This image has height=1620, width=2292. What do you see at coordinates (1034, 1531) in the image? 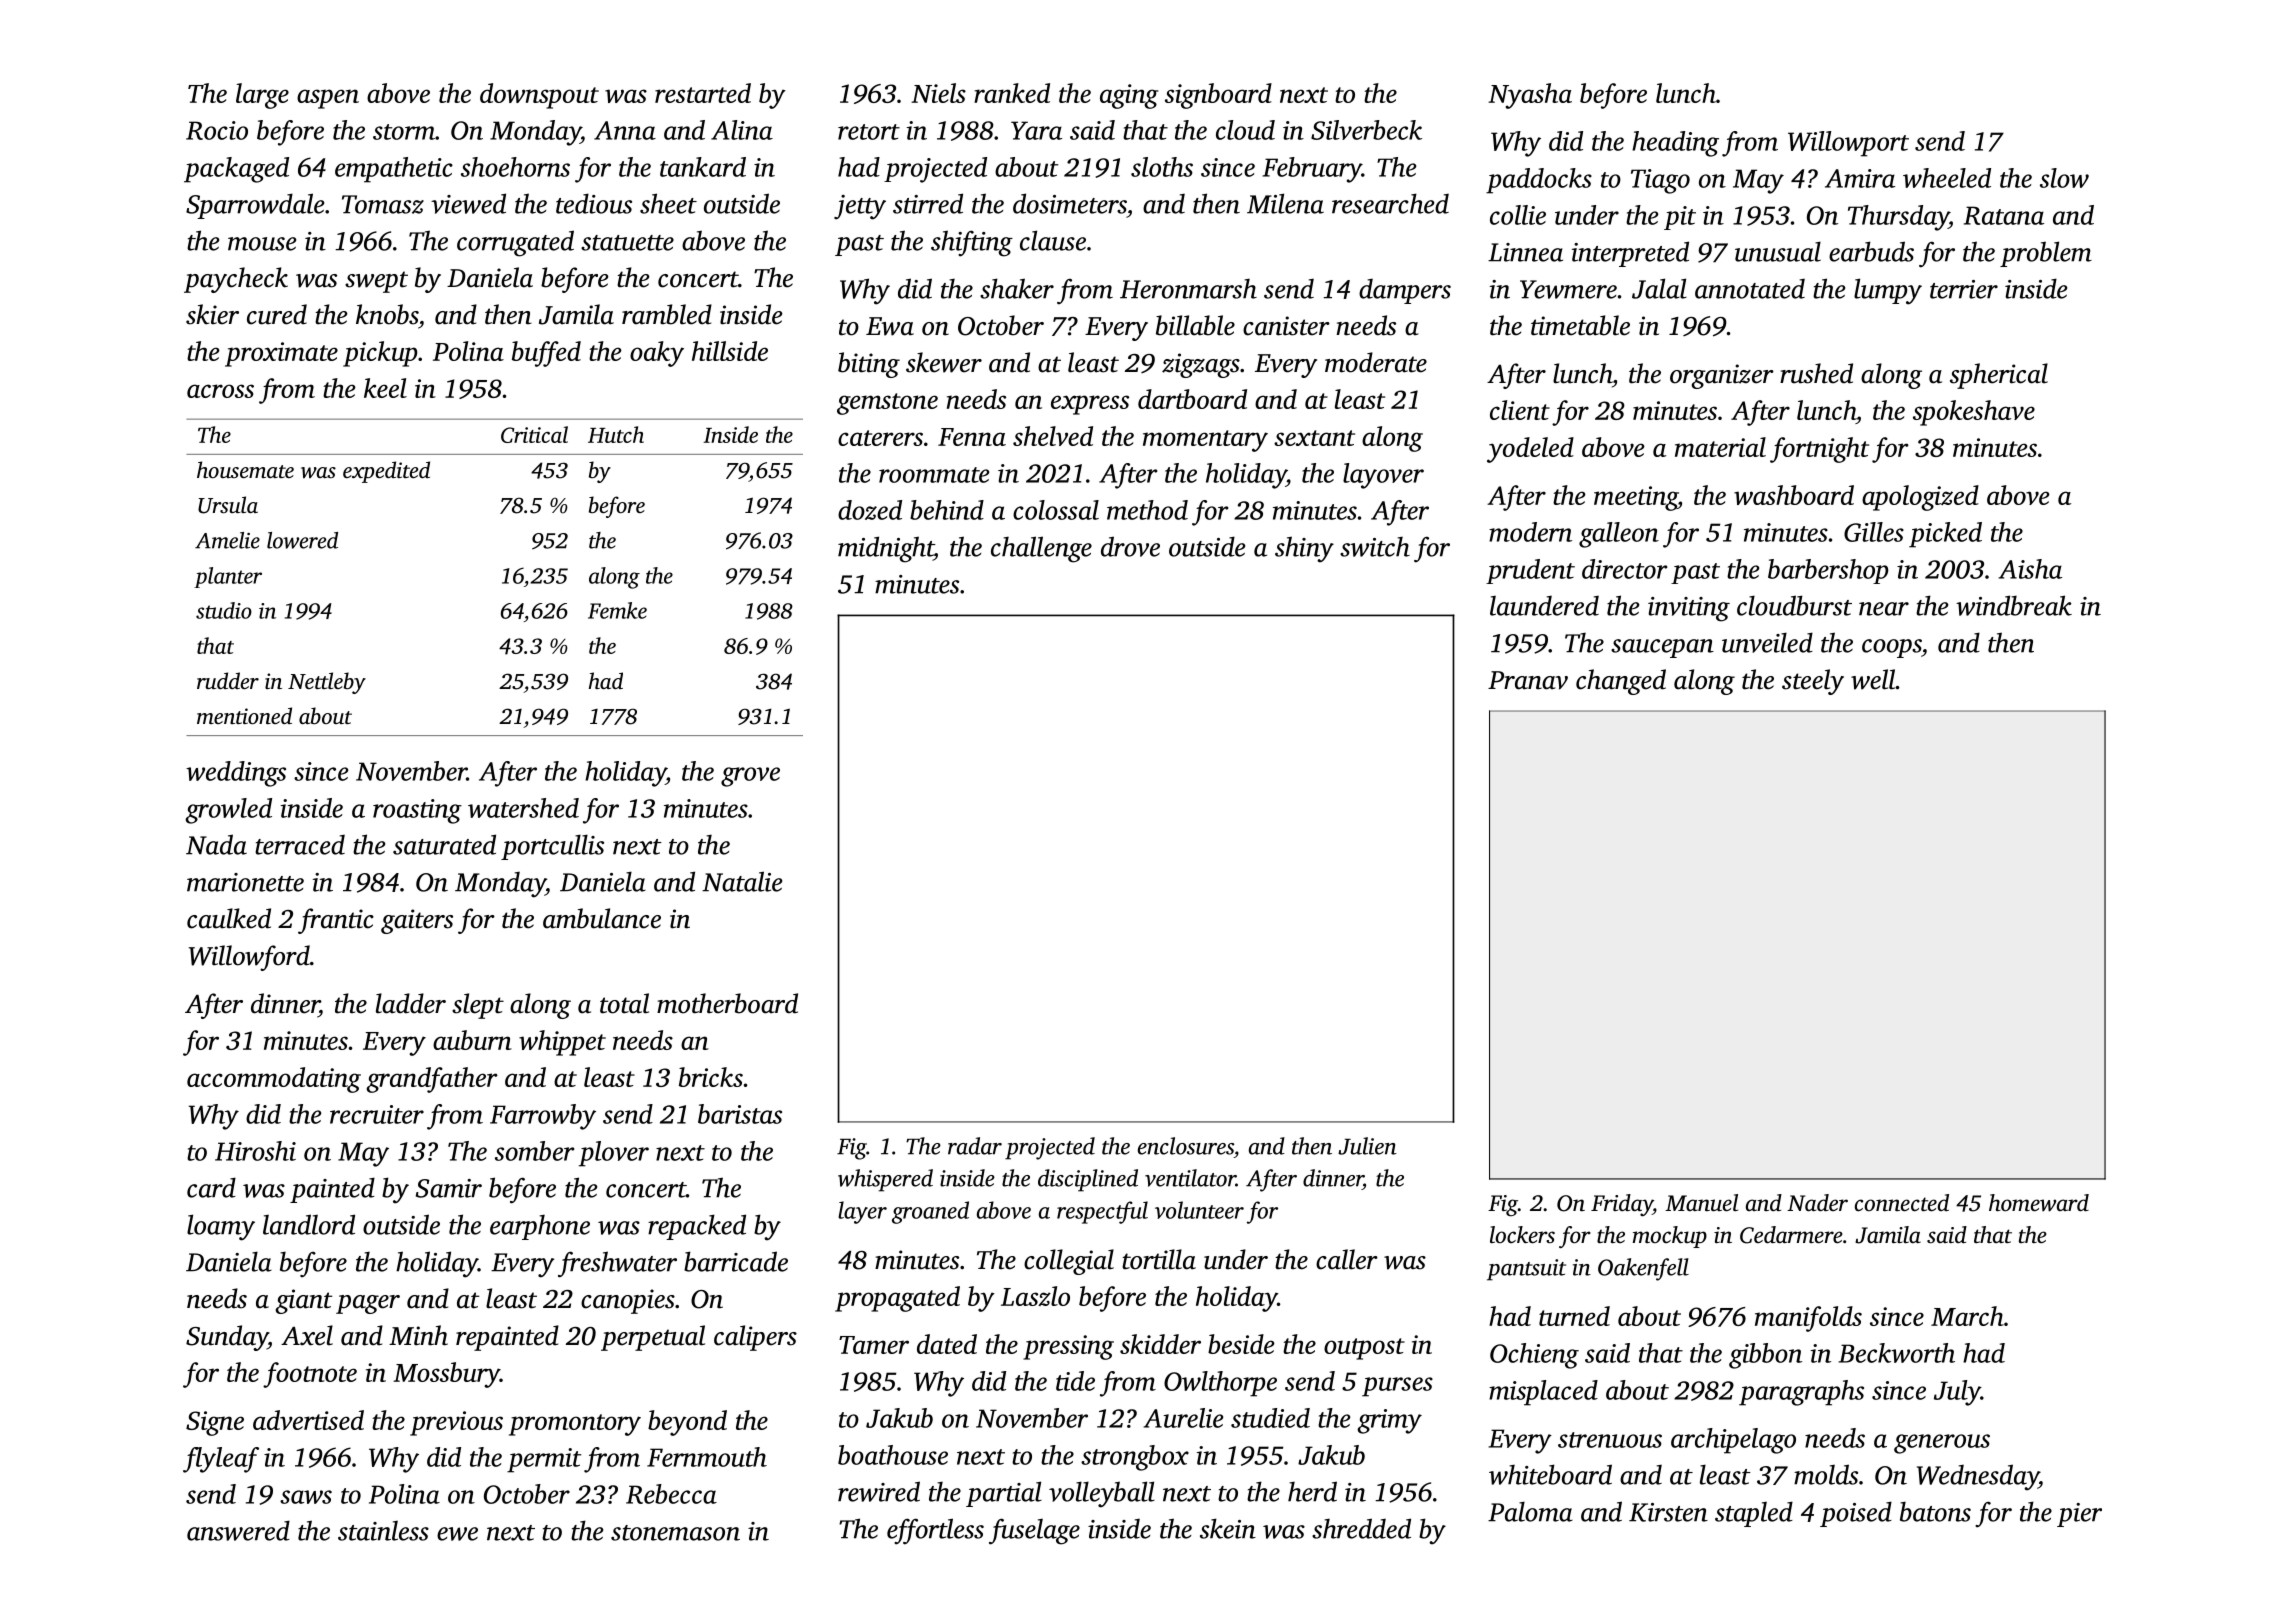
I see `fuselage` at bounding box center [1034, 1531].
